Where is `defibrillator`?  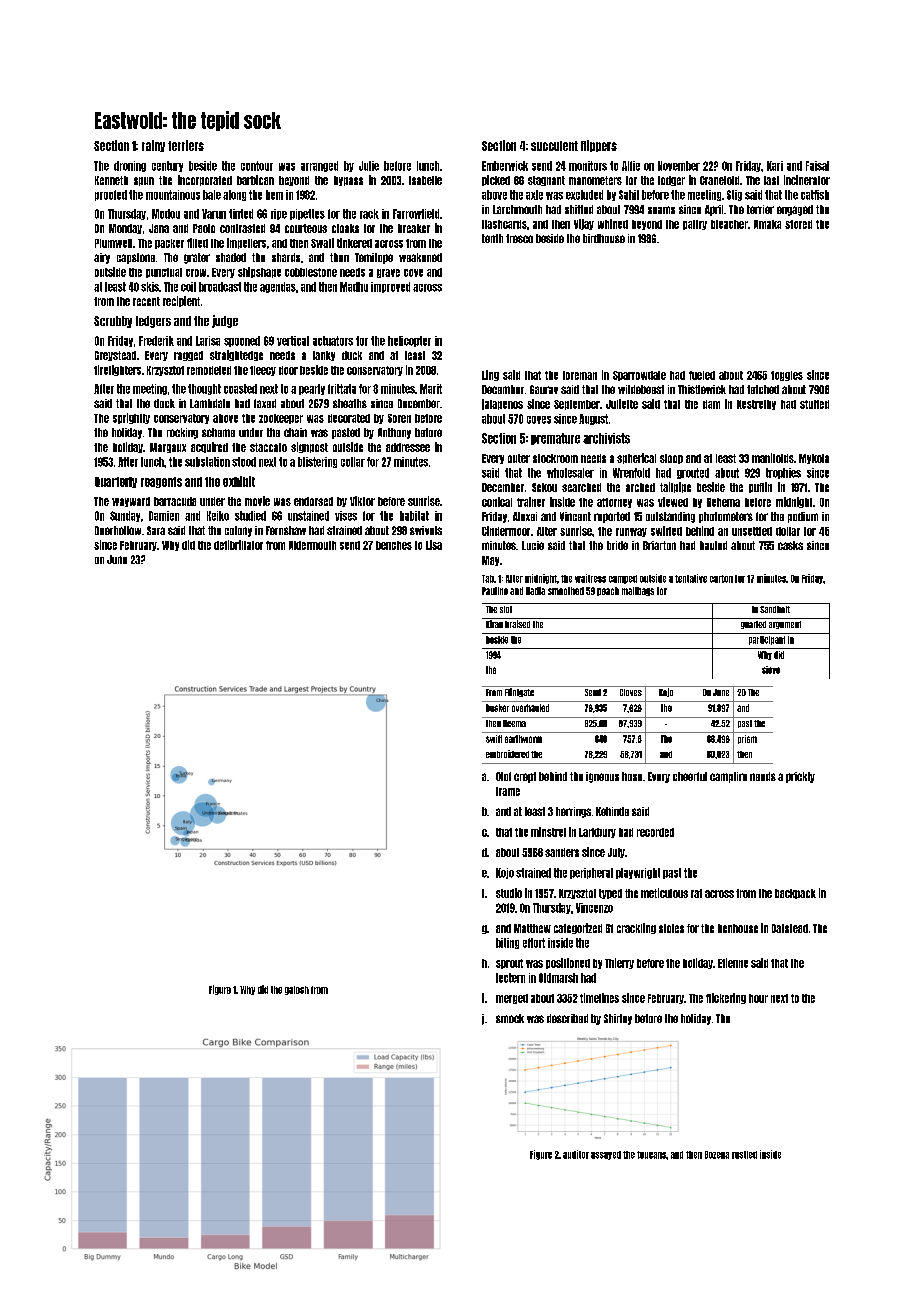
defibrillator is located at coordinates (238, 545).
